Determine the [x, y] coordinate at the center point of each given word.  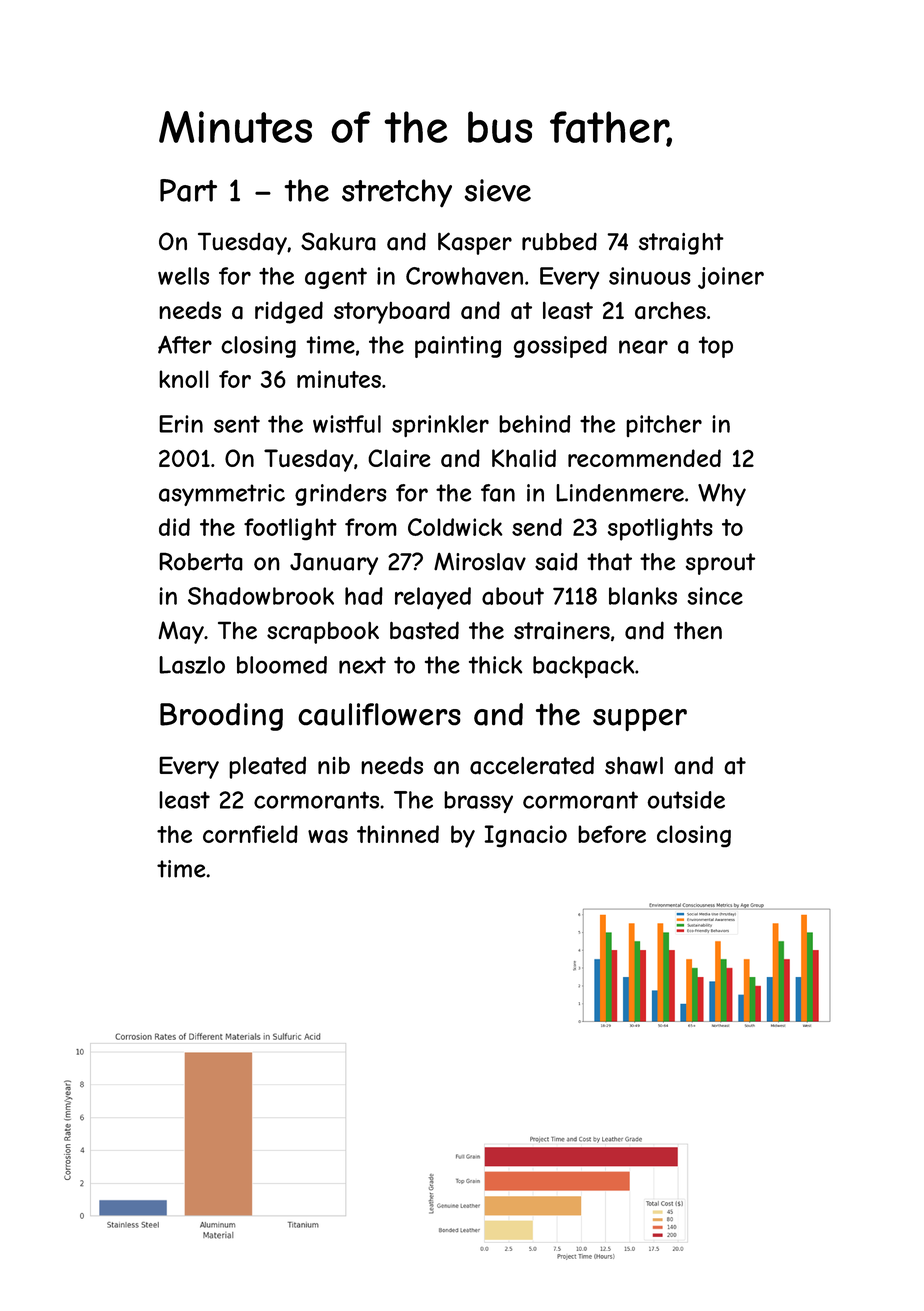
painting [458, 347]
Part [188, 190]
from [371, 527]
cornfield [250, 834]
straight [681, 244]
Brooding [221, 717]
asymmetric [222, 495]
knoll [184, 379]
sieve [498, 190]
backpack [583, 667]
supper [640, 720]
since [715, 596]
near [643, 347]
